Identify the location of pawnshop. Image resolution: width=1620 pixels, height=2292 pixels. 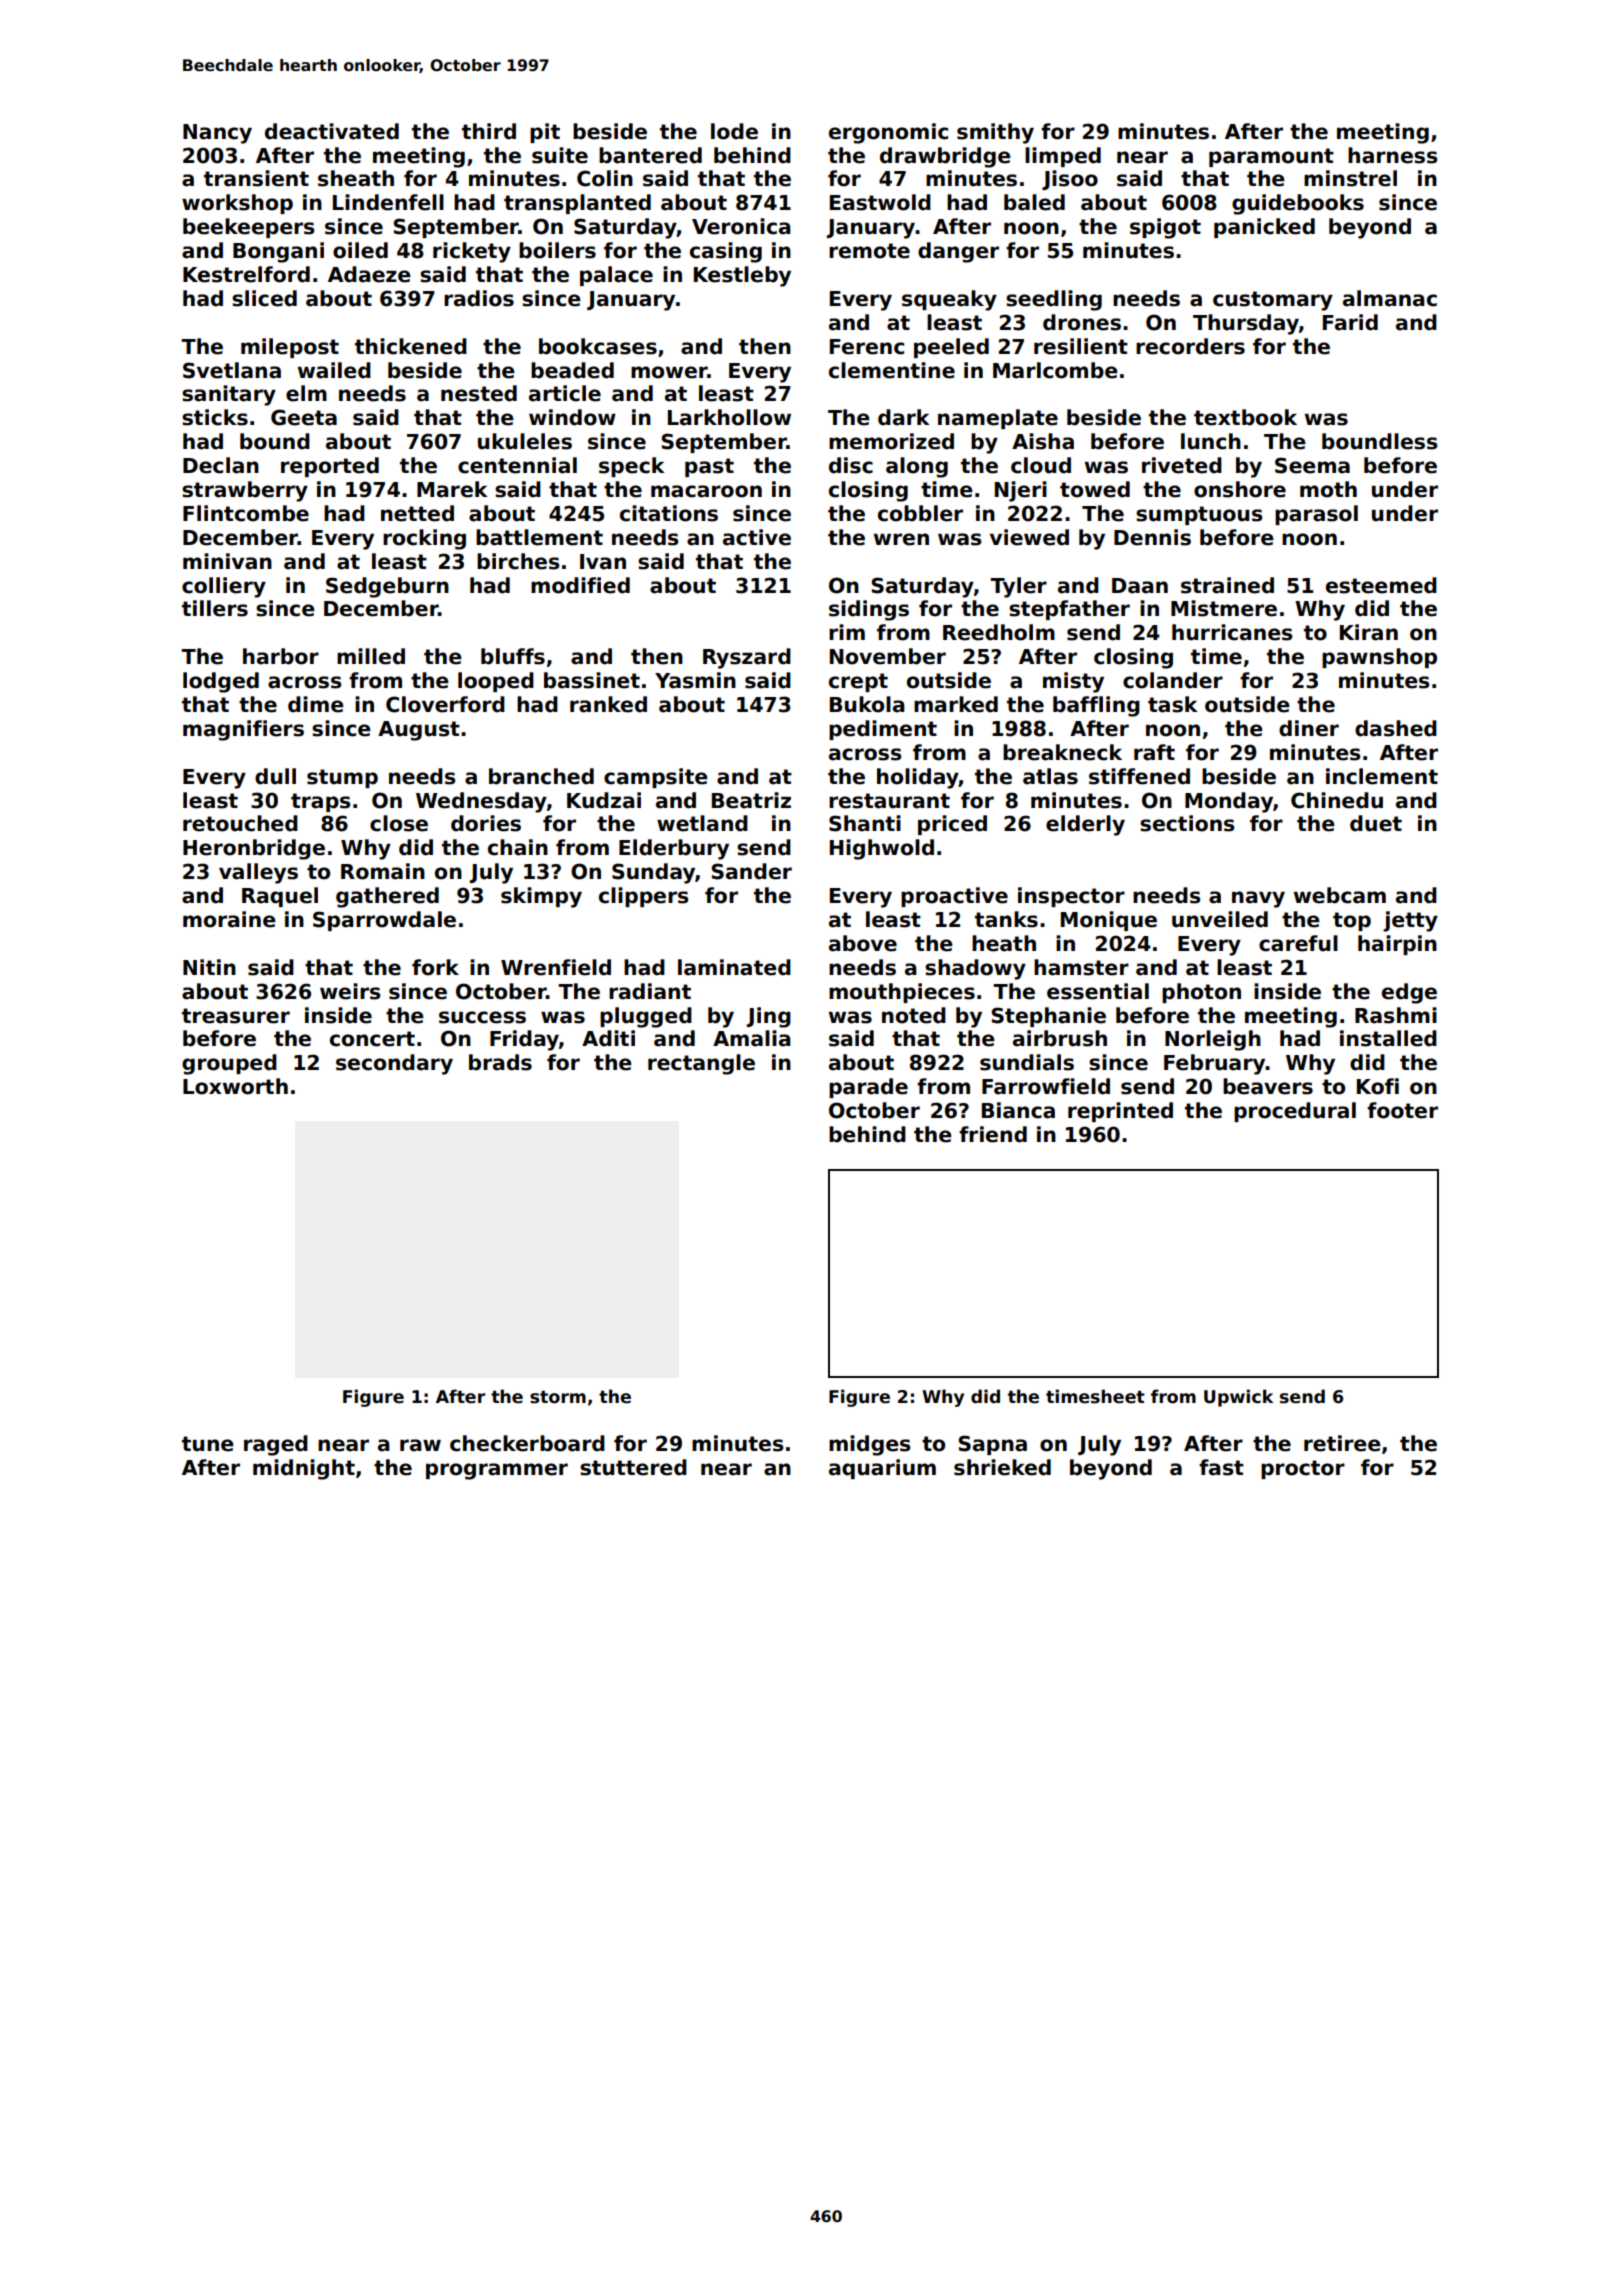
(1379, 658).
